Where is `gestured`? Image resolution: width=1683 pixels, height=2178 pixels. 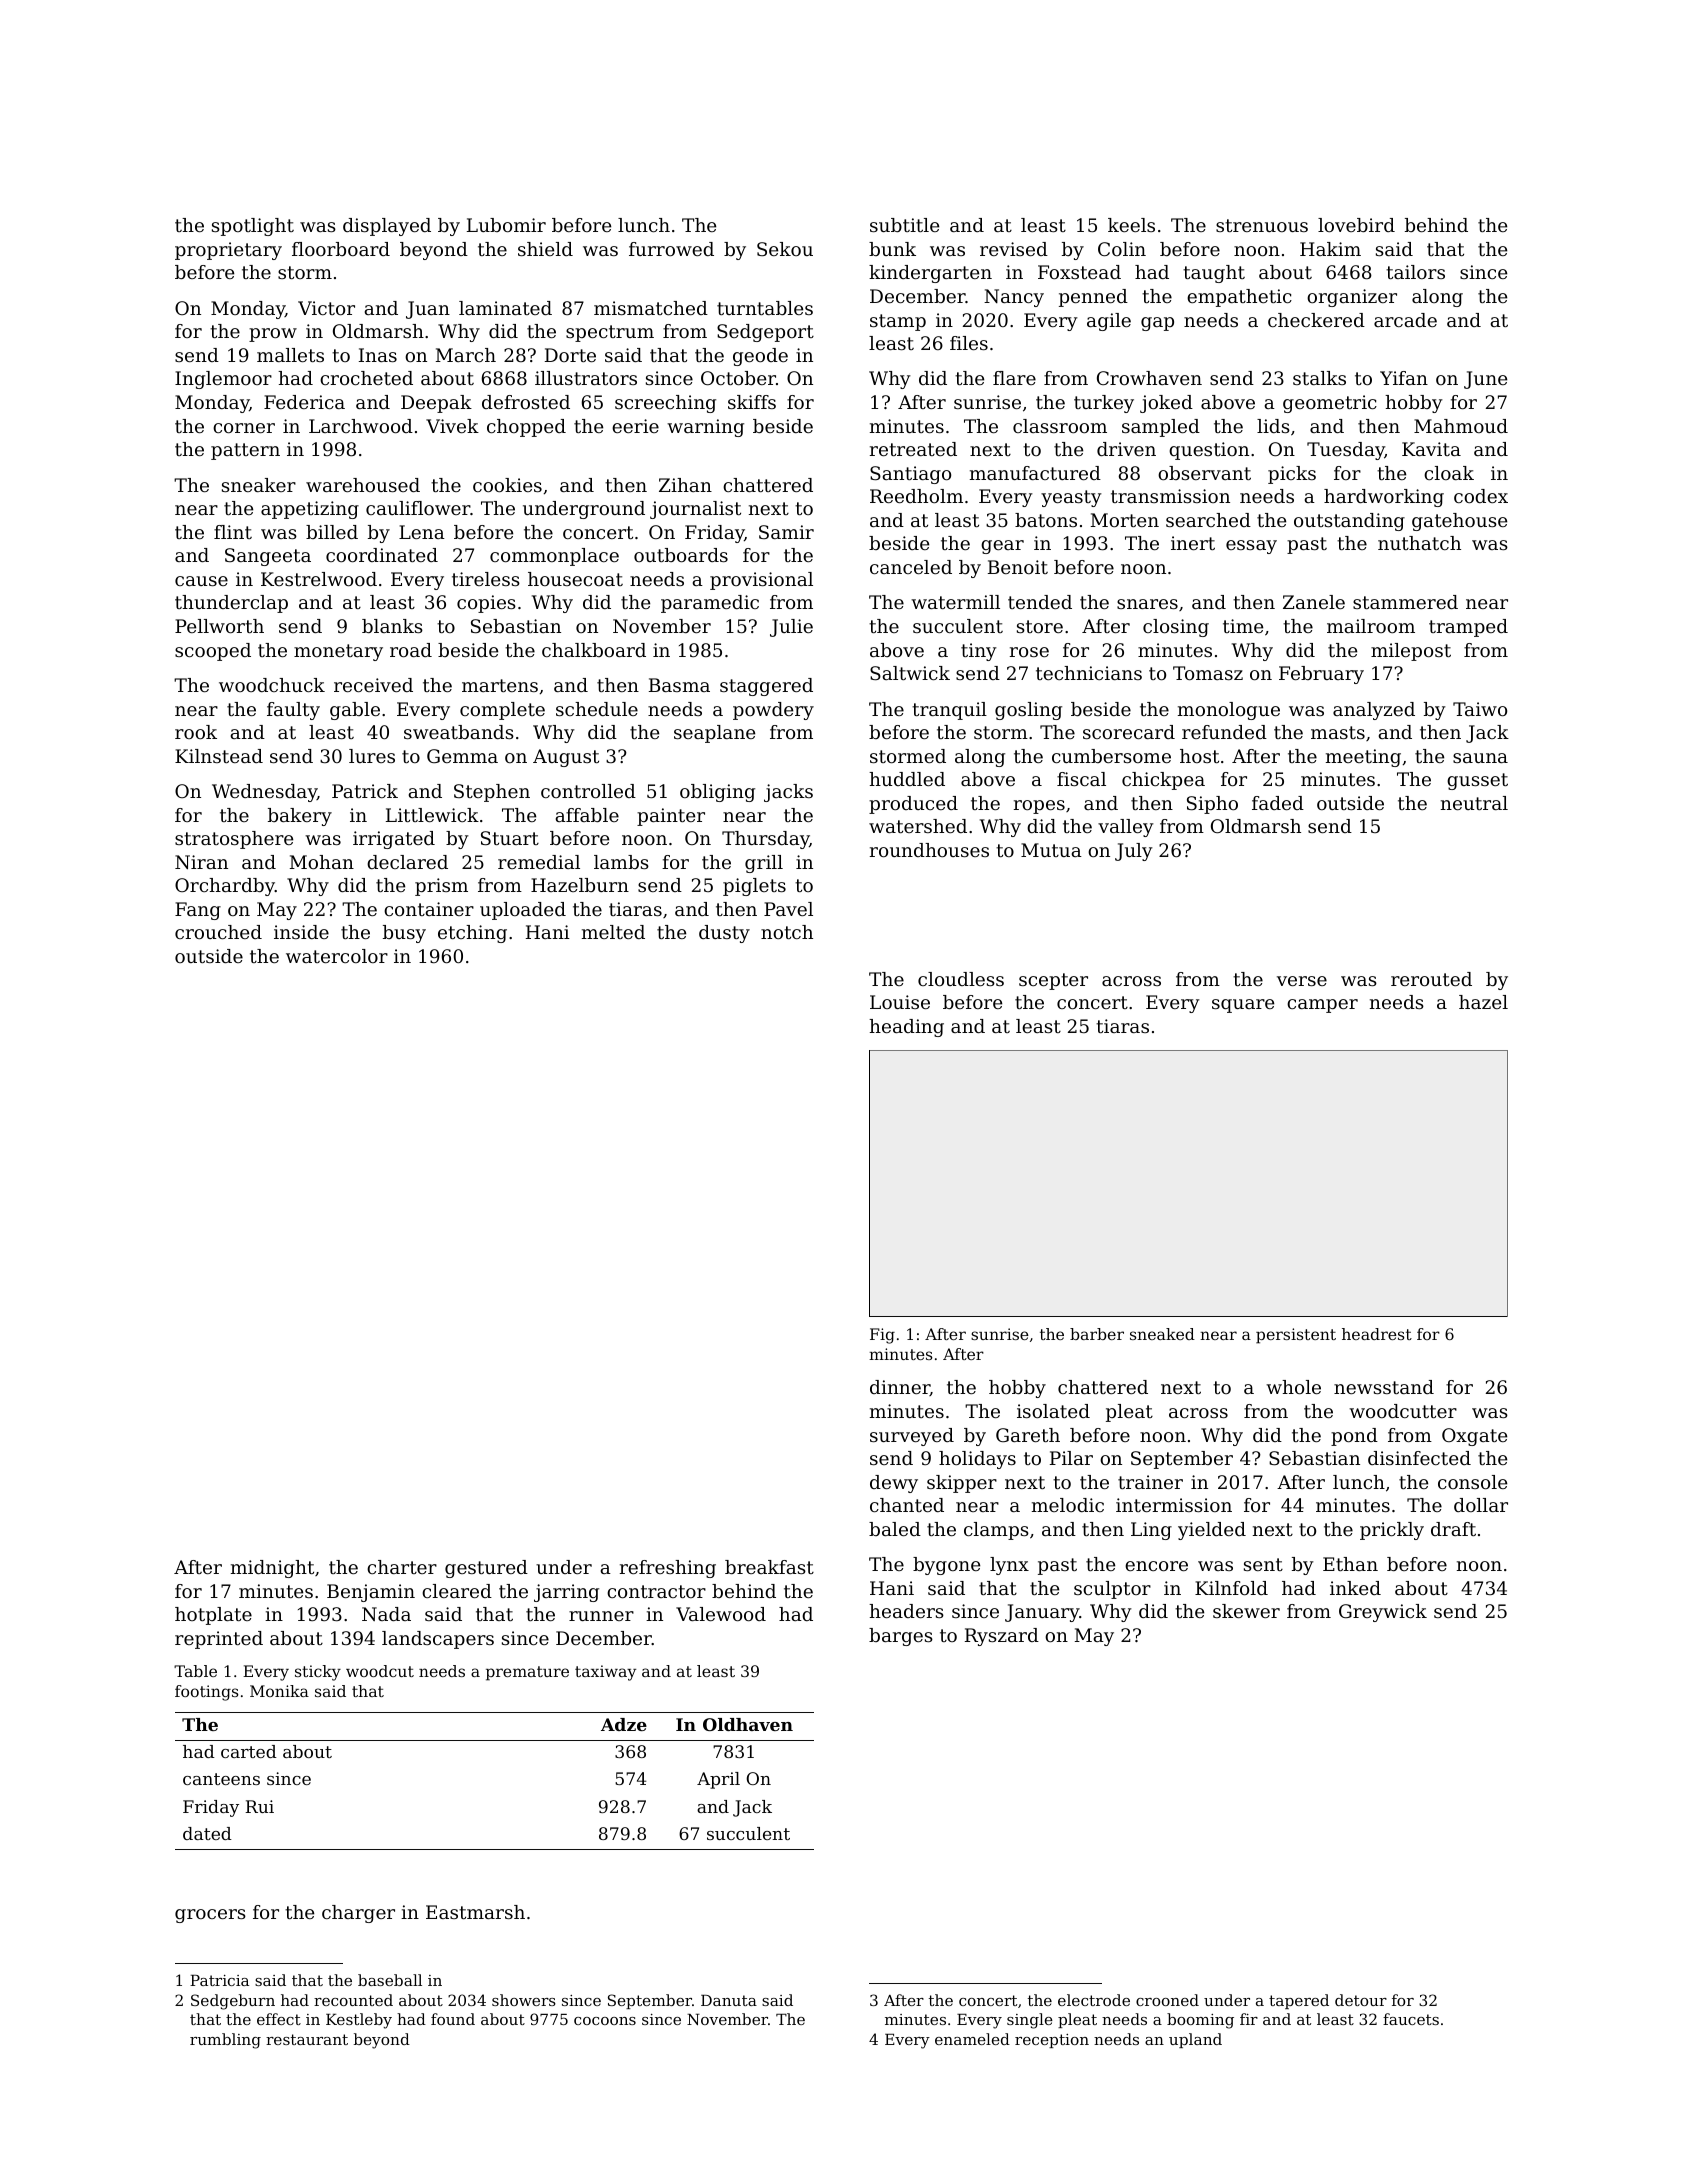 gestured is located at coordinates (486, 1569).
